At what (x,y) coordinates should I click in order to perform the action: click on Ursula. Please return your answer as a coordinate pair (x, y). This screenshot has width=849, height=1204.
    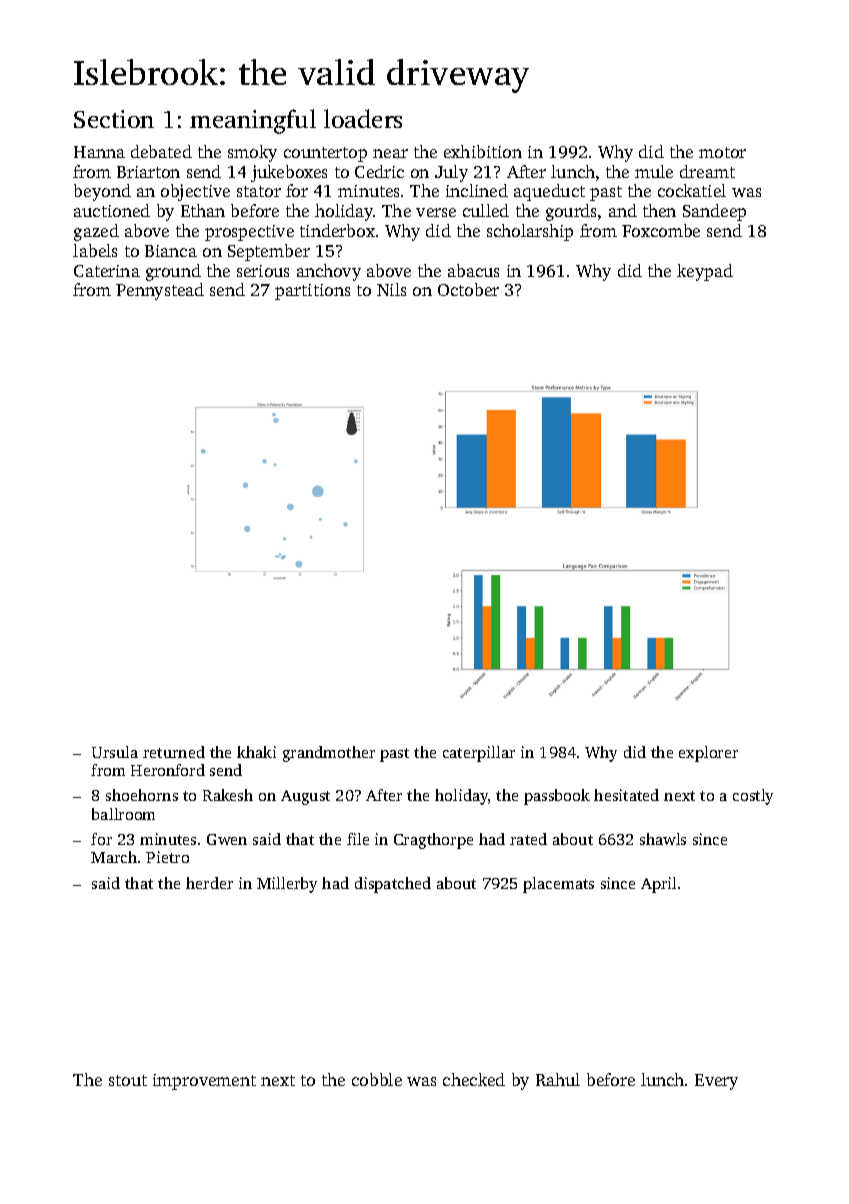
    Looking at the image, I should click on (115, 752).
